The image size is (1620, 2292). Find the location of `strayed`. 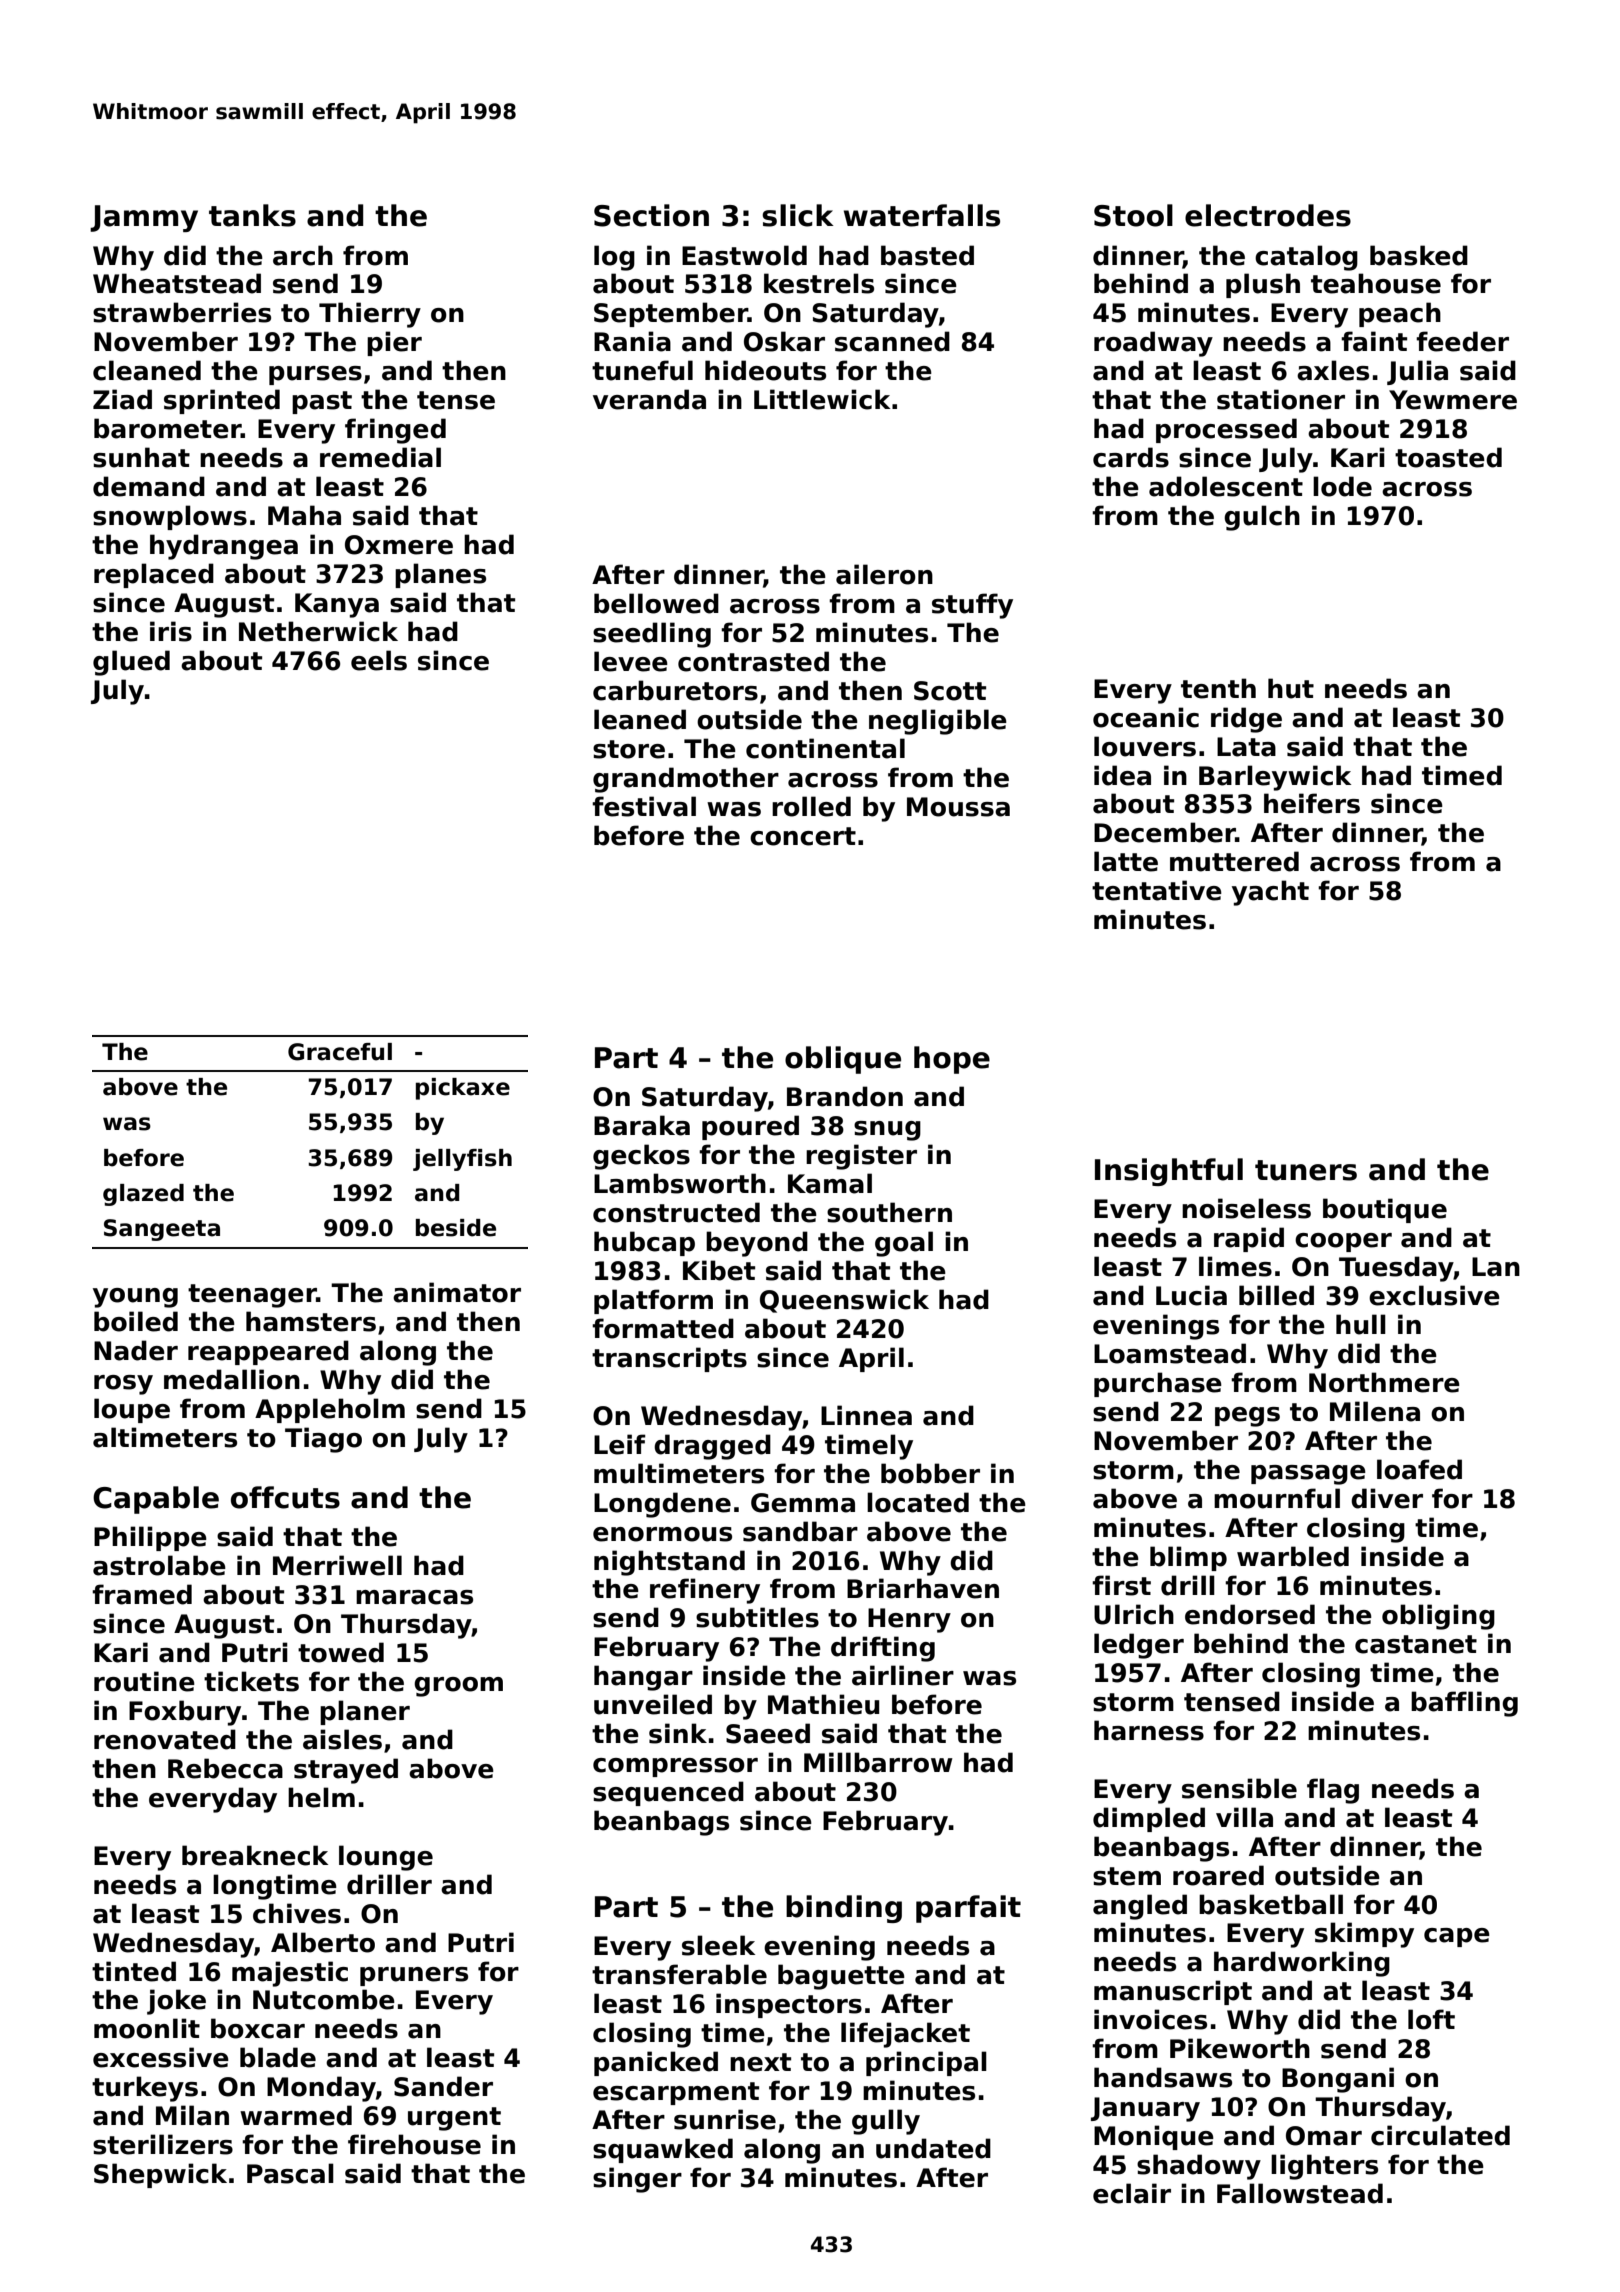

strayed is located at coordinates (346, 1771).
